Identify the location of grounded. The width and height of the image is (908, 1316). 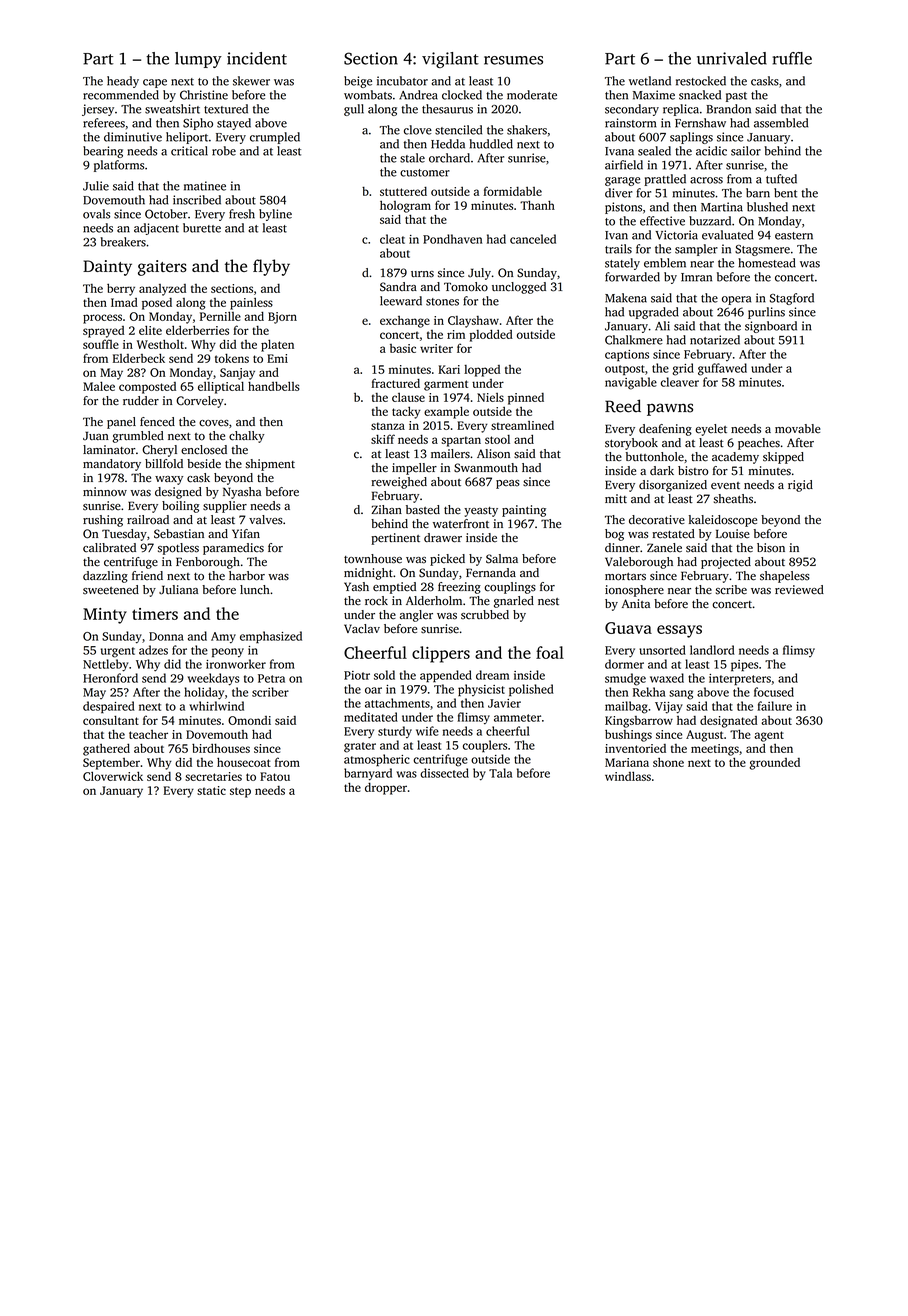
(774, 764).
